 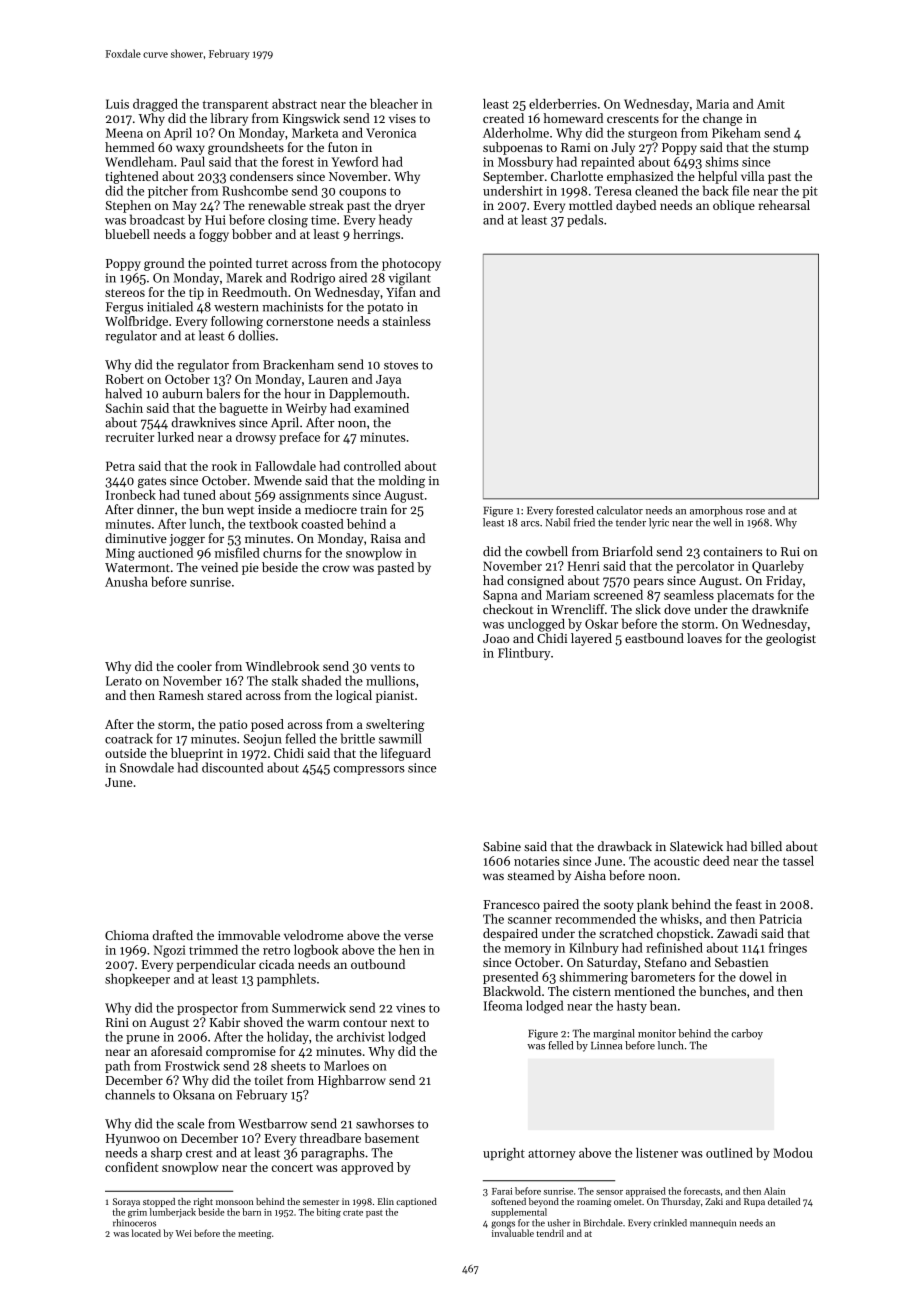 What do you see at coordinates (716, 511) in the screenshot?
I see `amorphous` at bounding box center [716, 511].
